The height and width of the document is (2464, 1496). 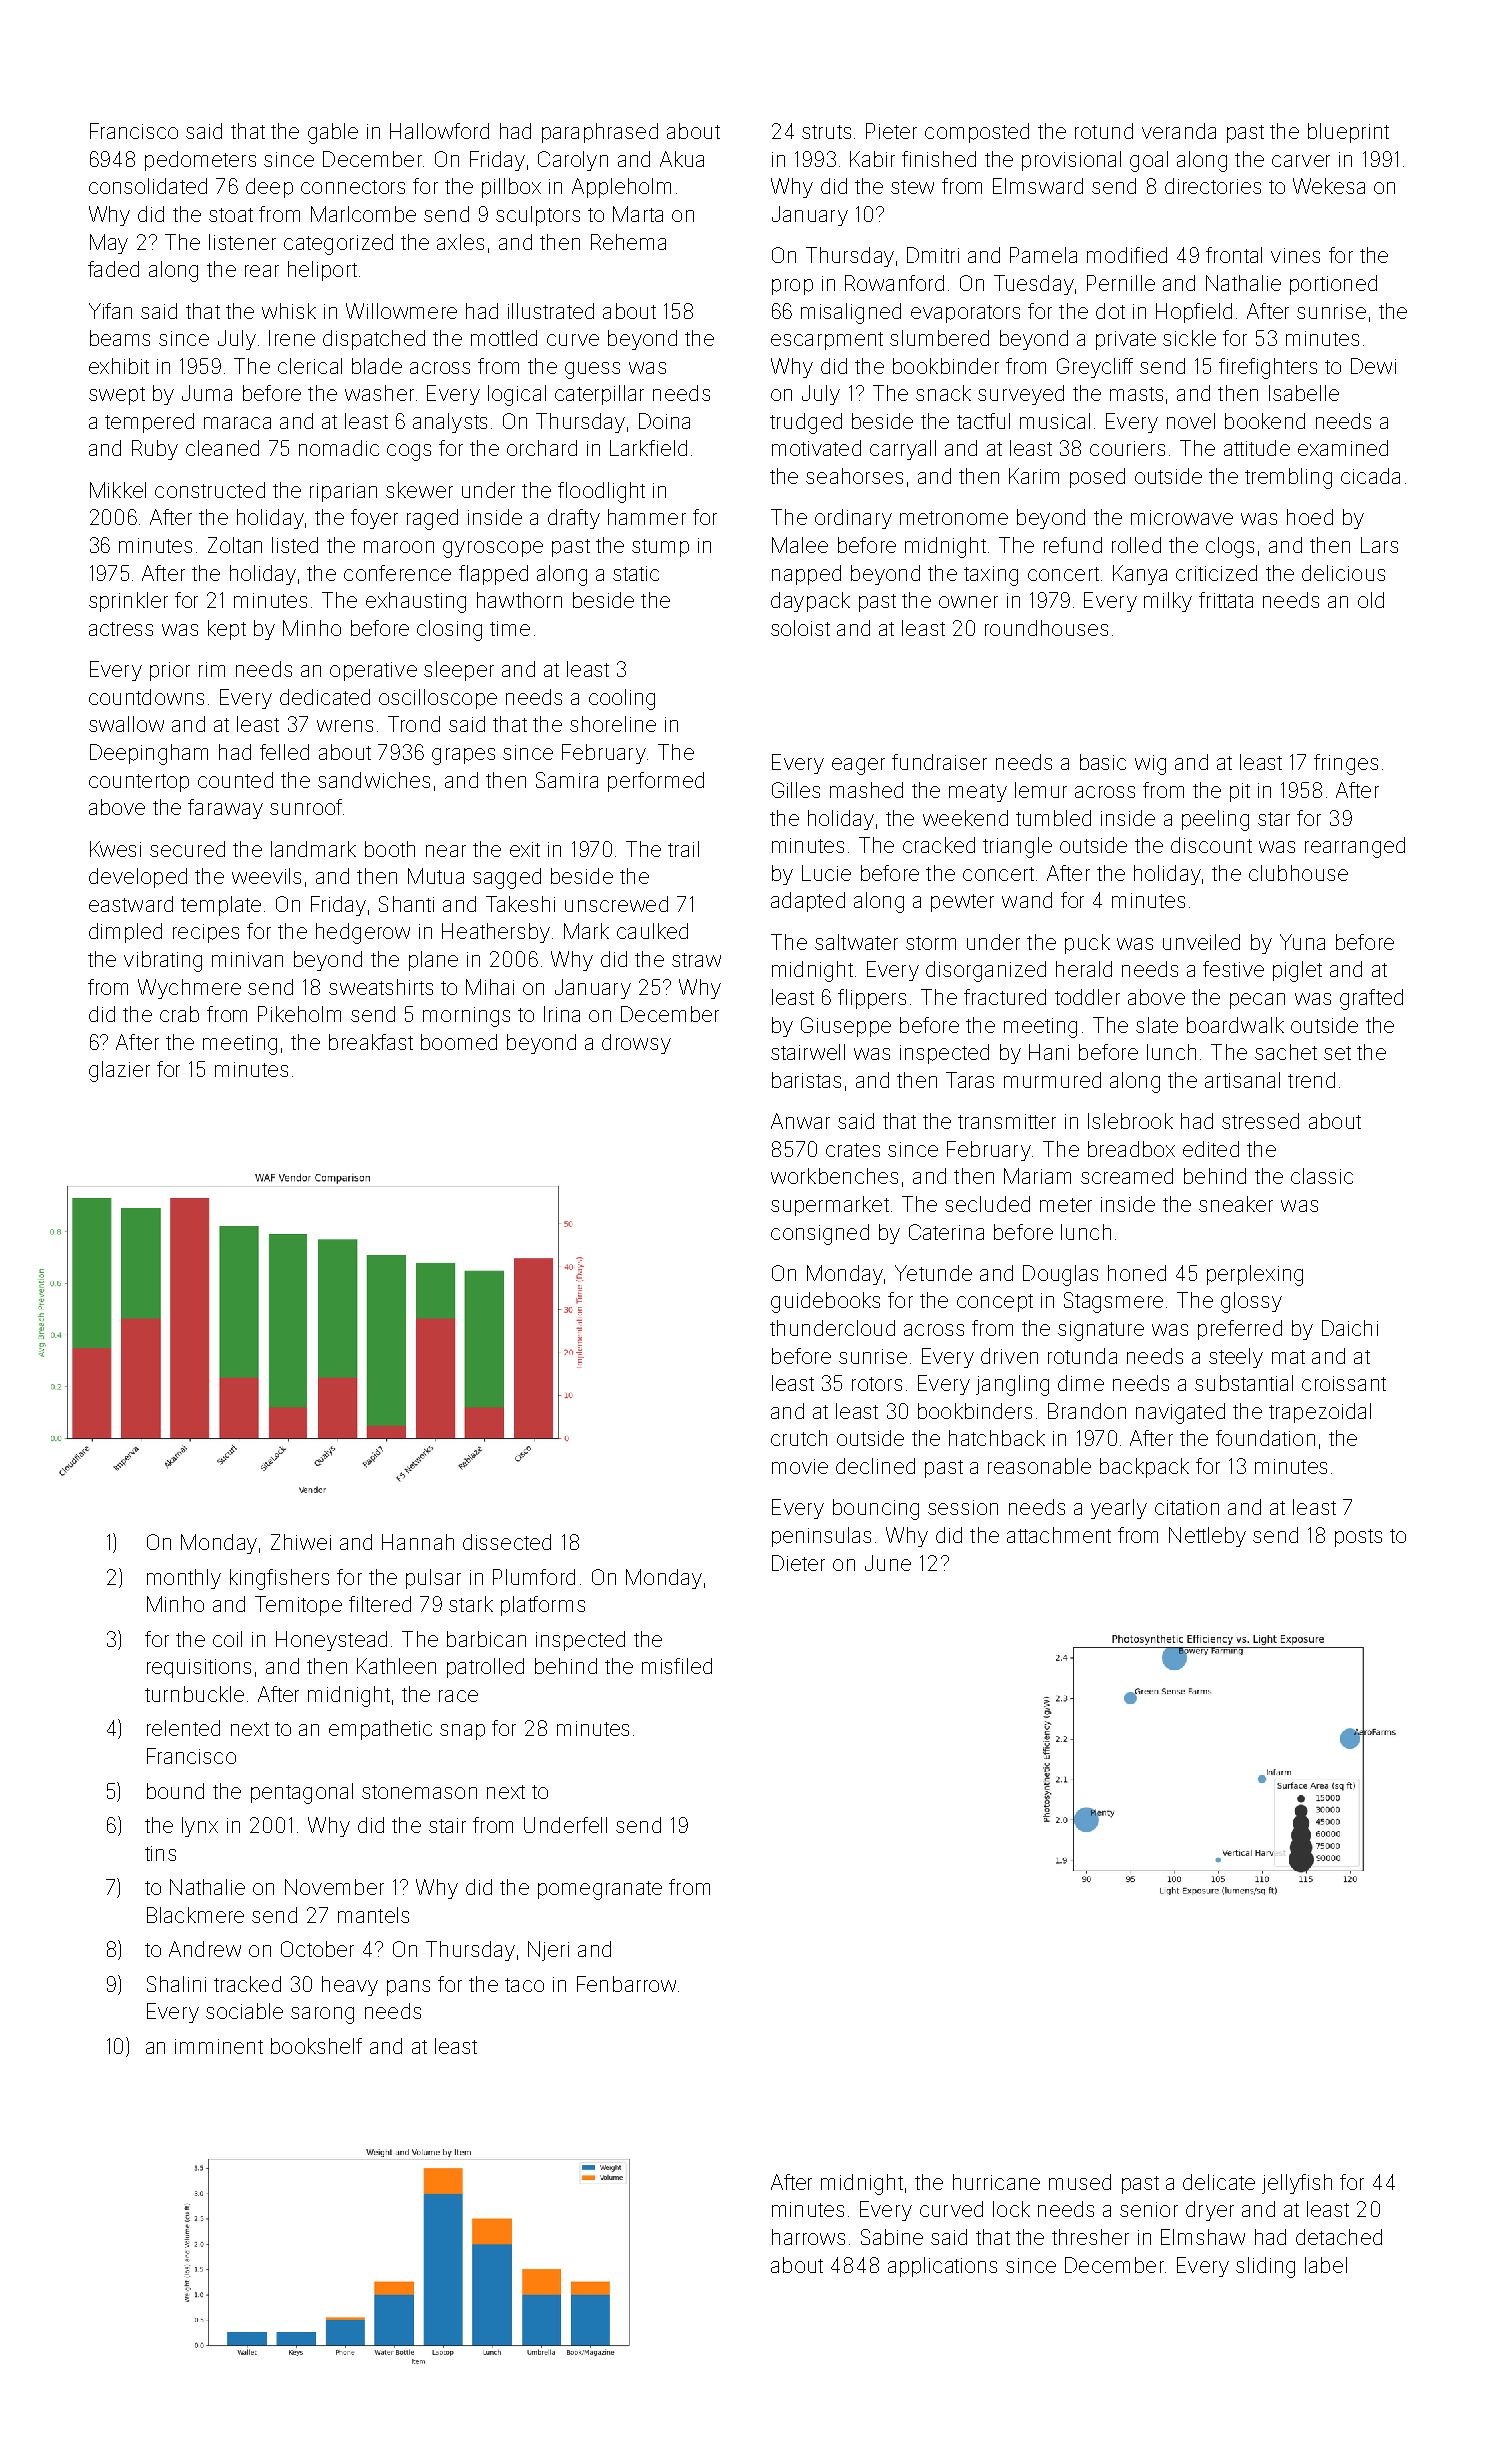 I want to click on escarpment, so click(x=827, y=341).
